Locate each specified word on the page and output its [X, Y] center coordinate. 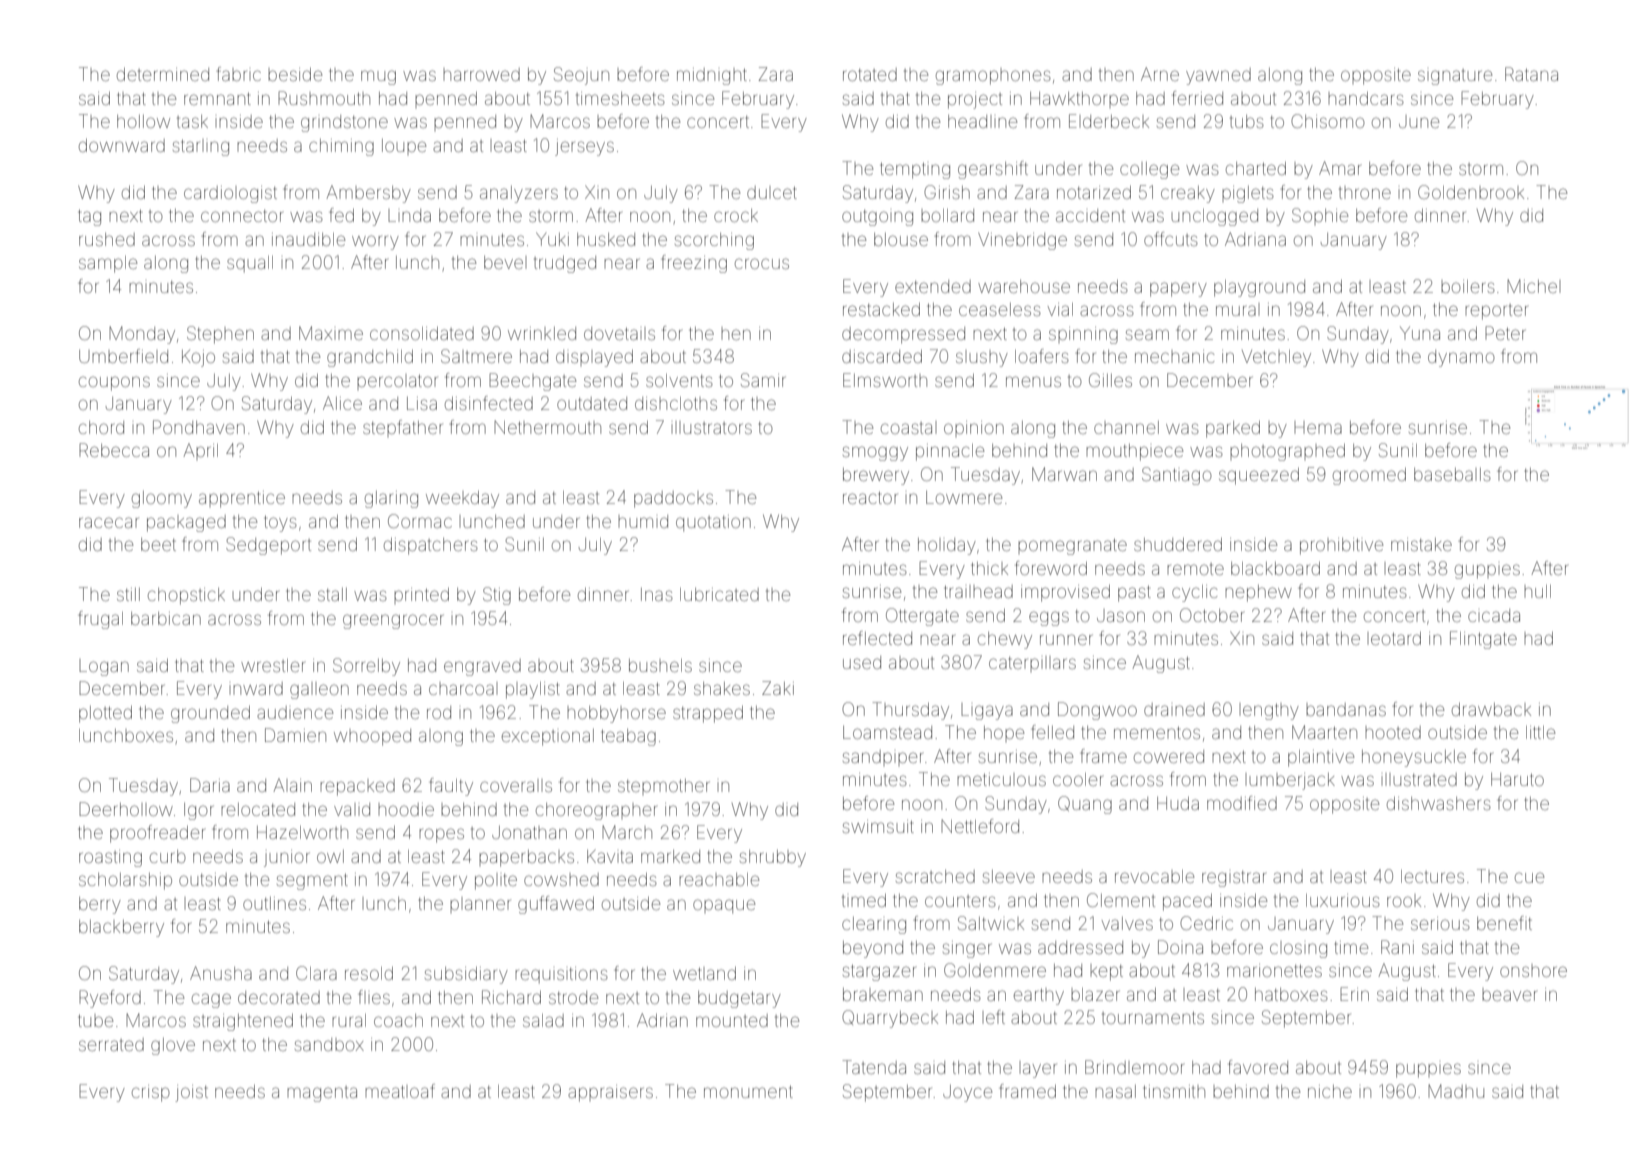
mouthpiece [1134, 452]
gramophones [993, 77]
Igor [198, 811]
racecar [109, 522]
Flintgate [1483, 640]
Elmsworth [885, 380]
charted [1256, 168]
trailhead [978, 591]
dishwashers [1439, 803]
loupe [404, 145]
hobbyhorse [616, 714]
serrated [111, 1044]
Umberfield [123, 356]
